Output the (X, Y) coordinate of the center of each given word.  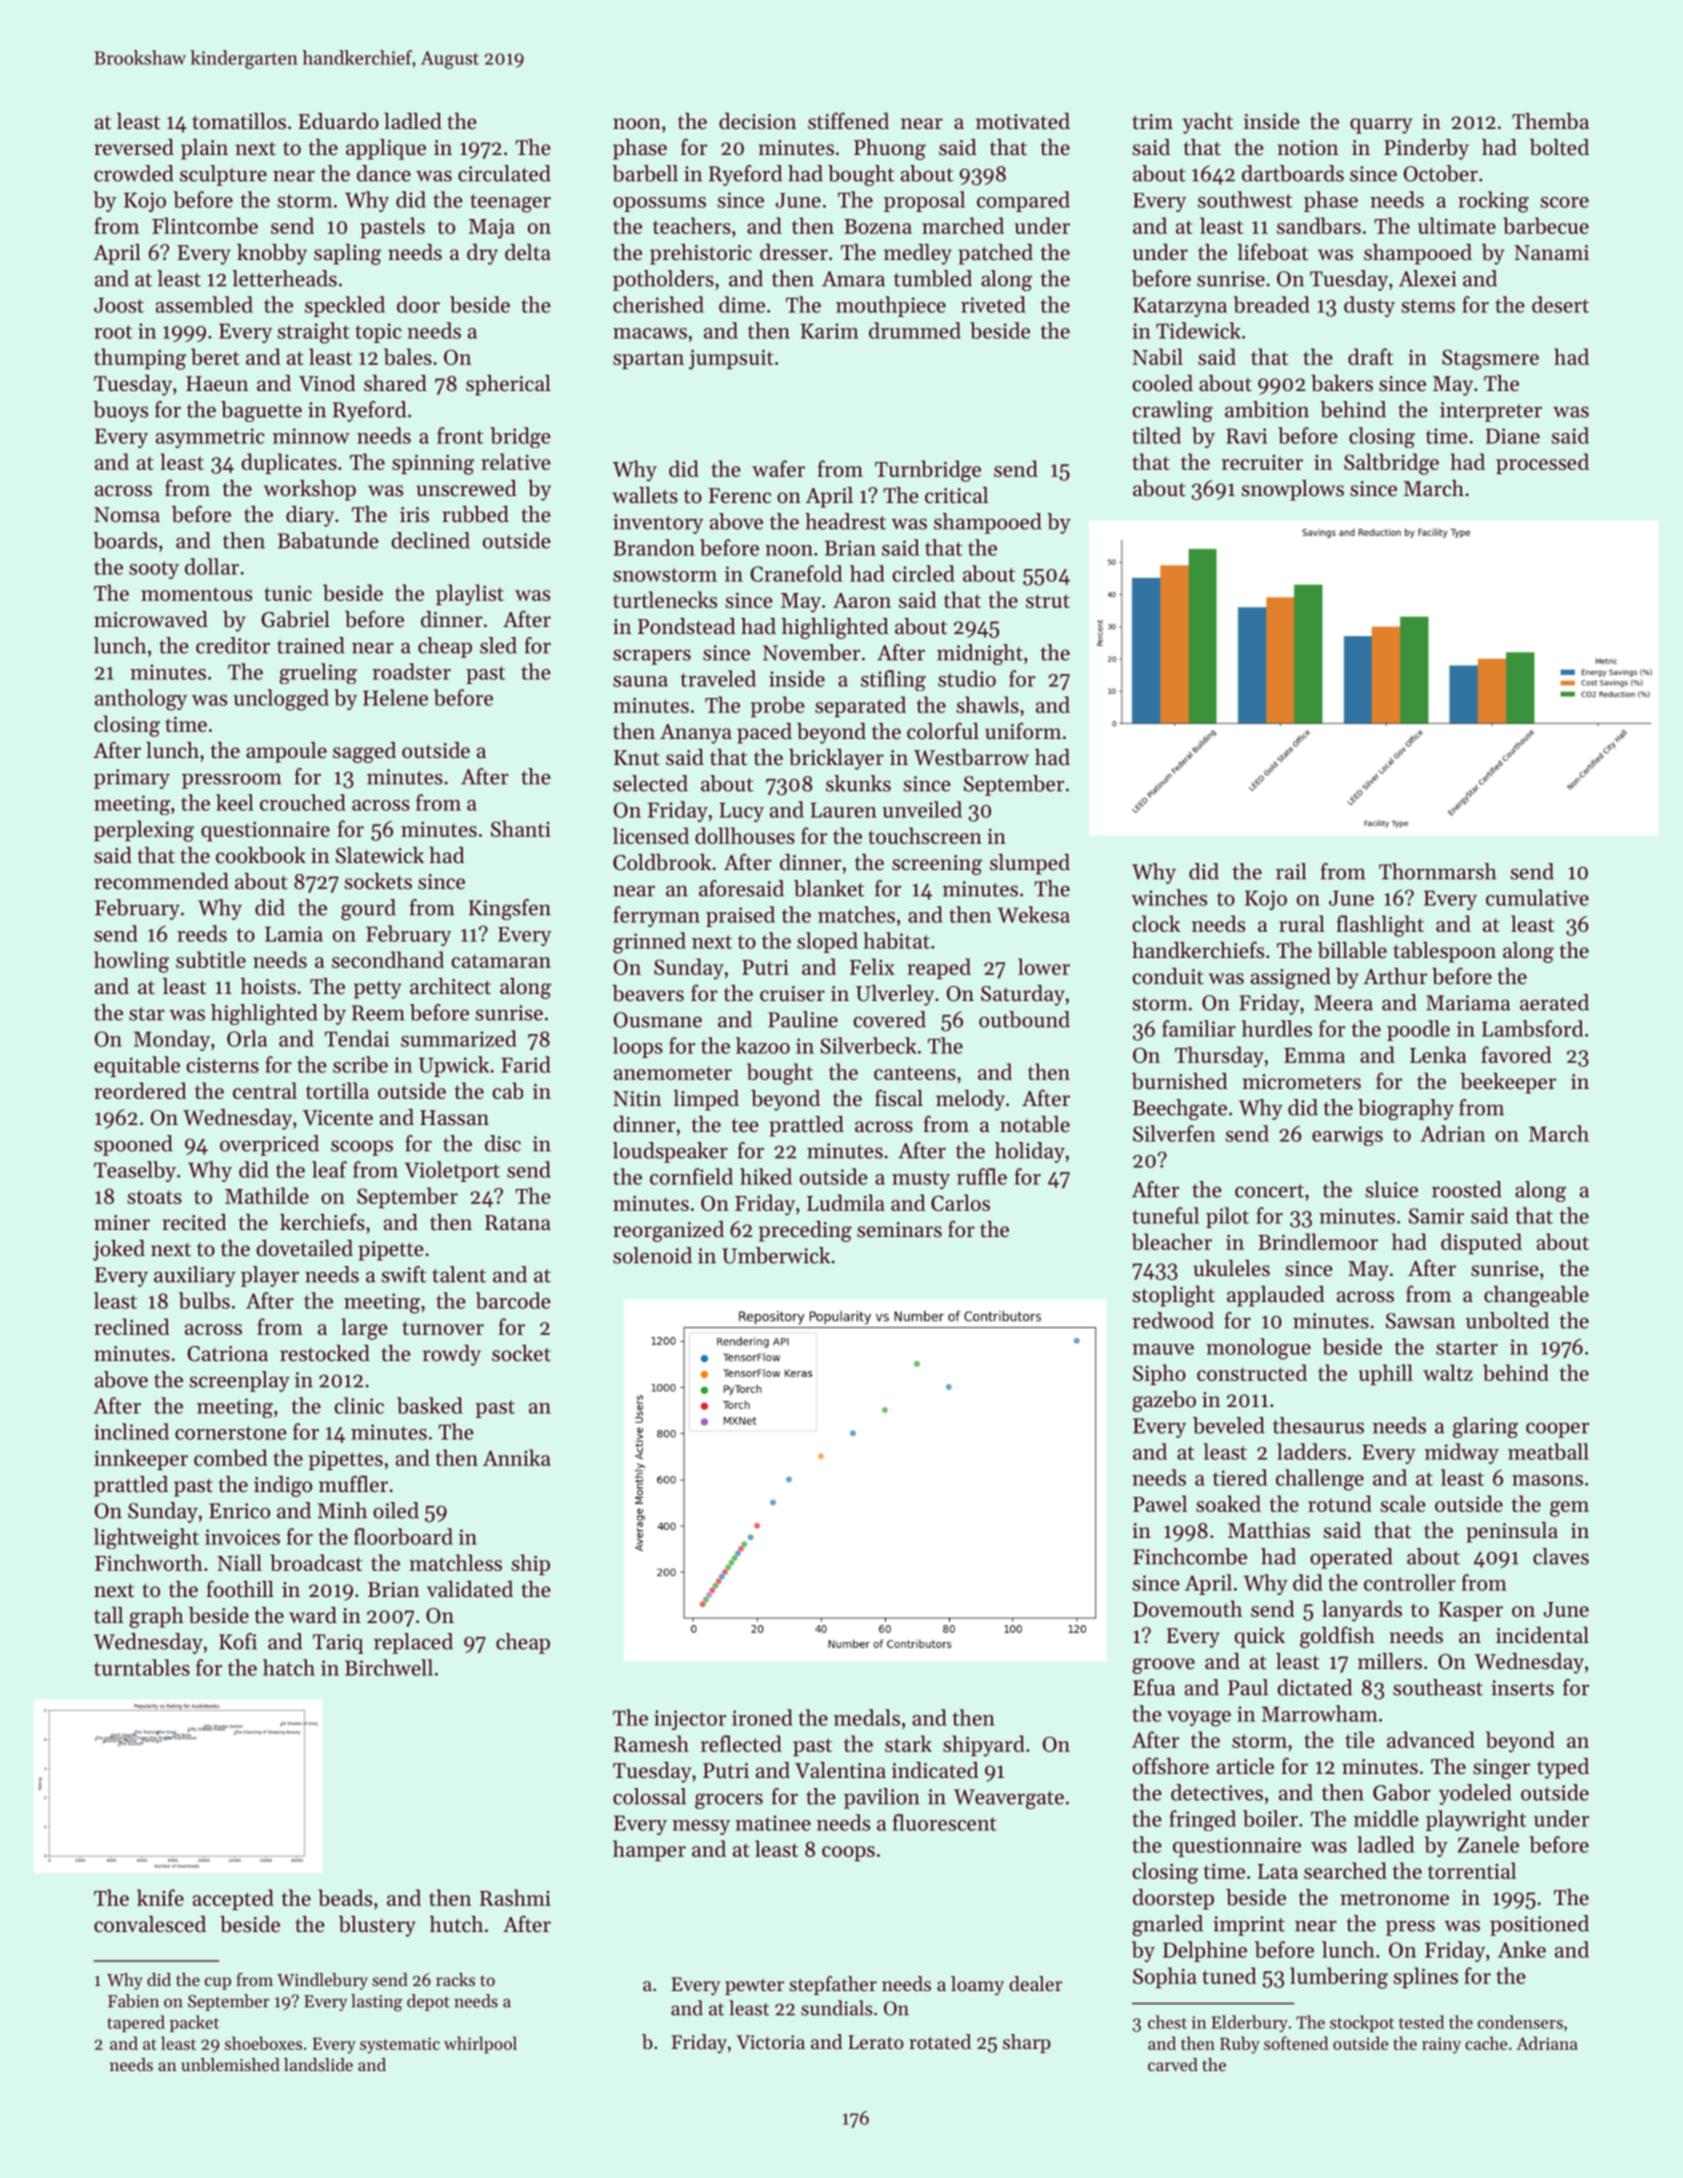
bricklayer (836, 759)
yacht (1208, 123)
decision (757, 121)
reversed (134, 147)
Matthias (1269, 1530)
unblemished (230, 2064)
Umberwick (776, 1255)
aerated (1554, 1002)
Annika (517, 1457)
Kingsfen (510, 909)
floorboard (403, 1536)
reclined (131, 1326)
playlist (470, 595)
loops (638, 1047)
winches (1169, 897)
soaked (1228, 1503)
